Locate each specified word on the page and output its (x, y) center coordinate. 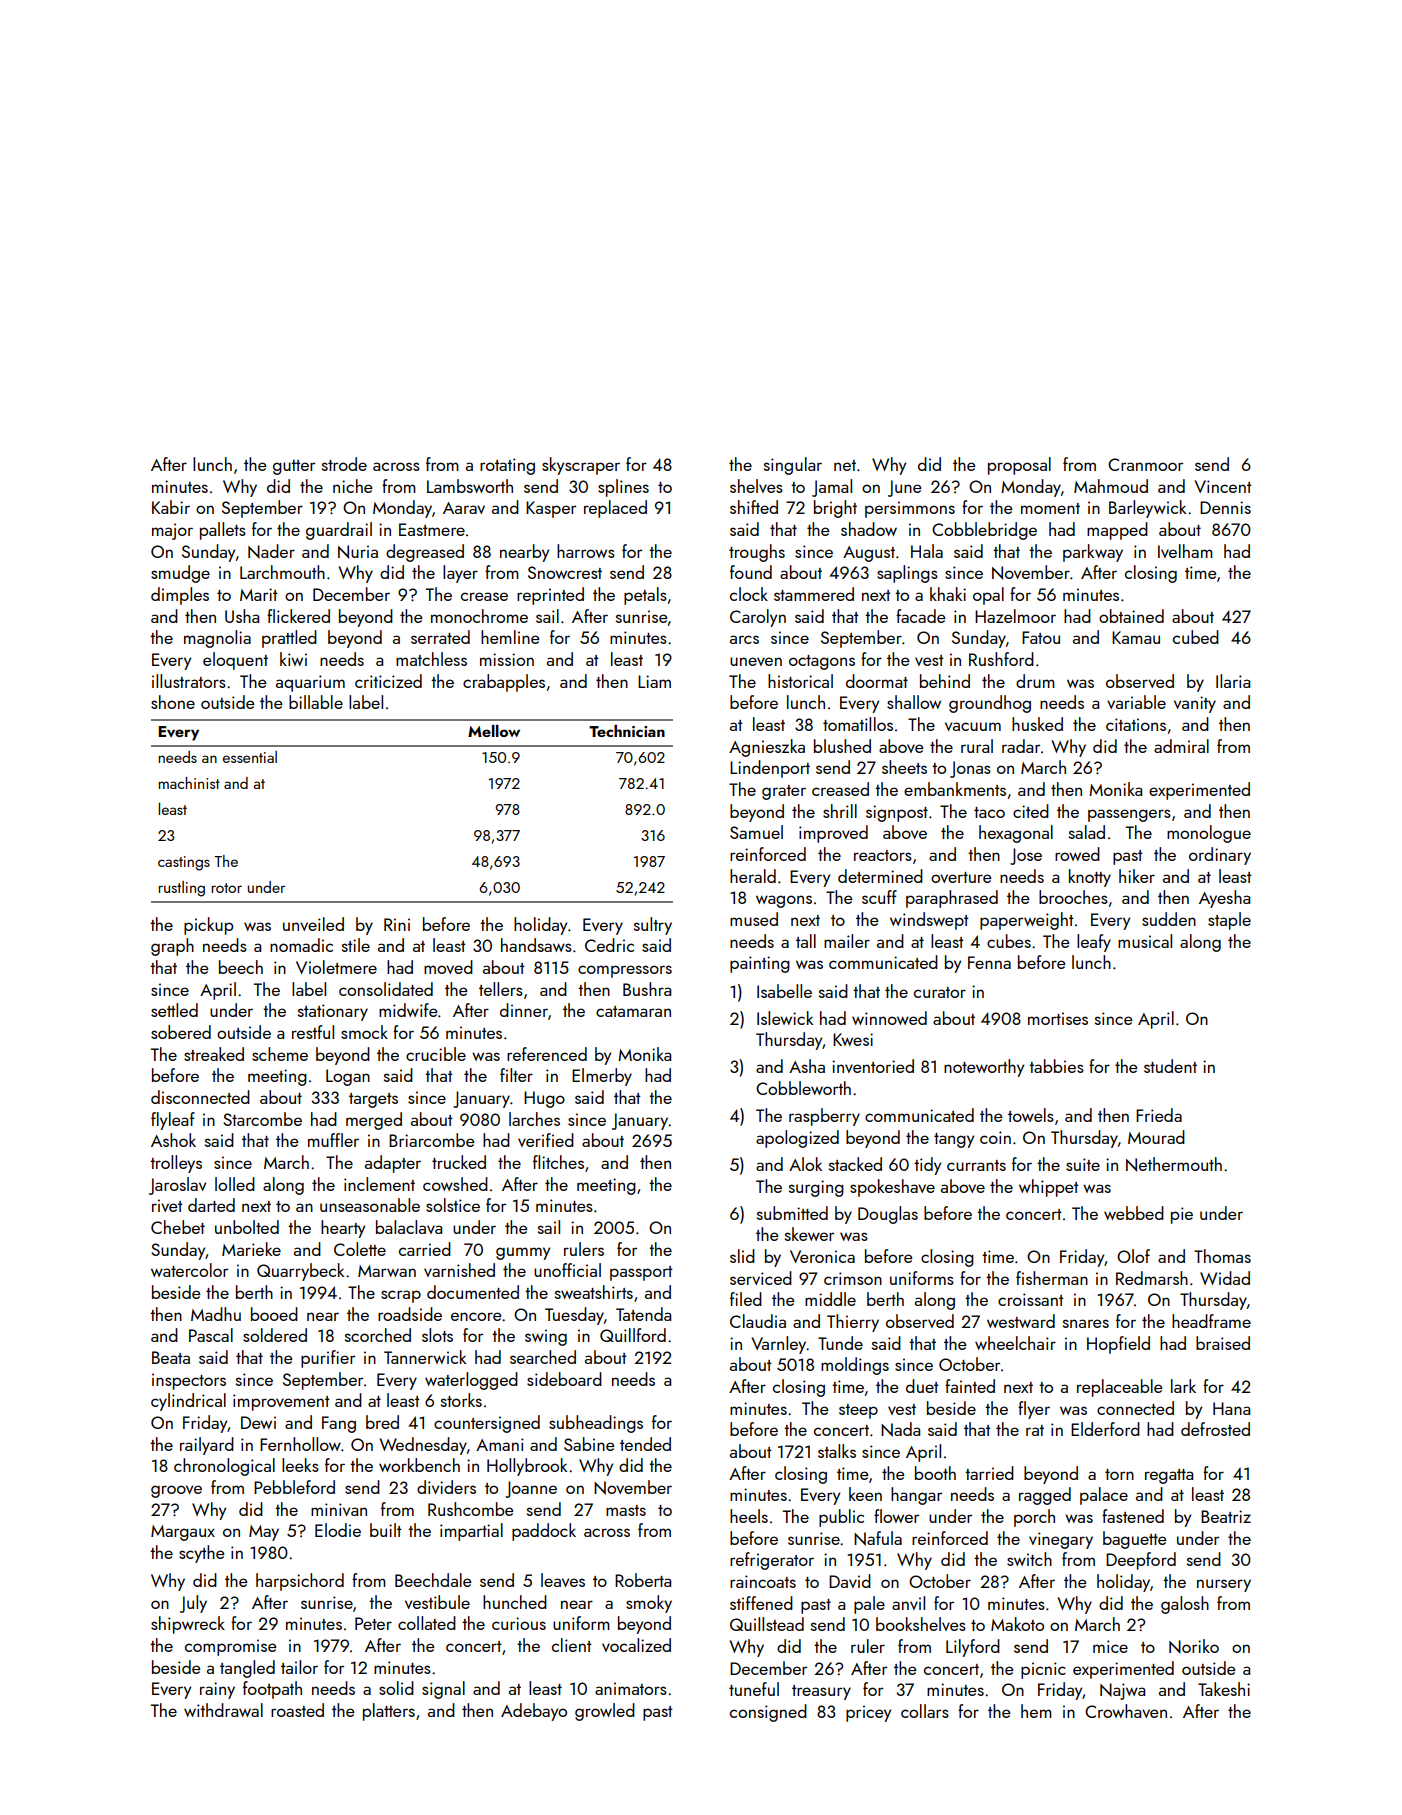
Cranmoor (1145, 464)
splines (623, 488)
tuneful (754, 1689)
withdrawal (223, 1710)
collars (925, 1711)
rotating (507, 466)
